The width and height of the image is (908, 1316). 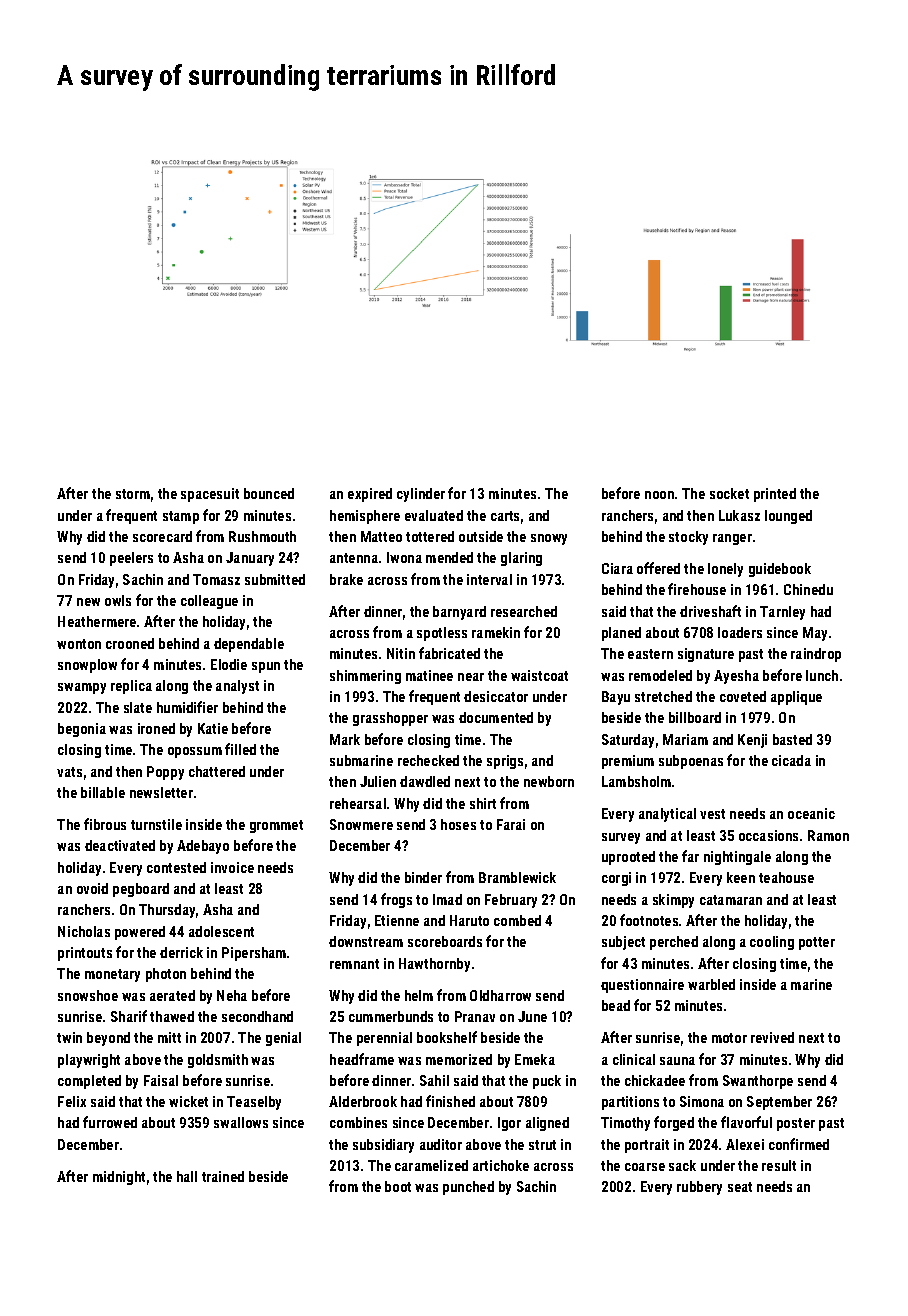 I want to click on midnight, so click(x=119, y=1178).
